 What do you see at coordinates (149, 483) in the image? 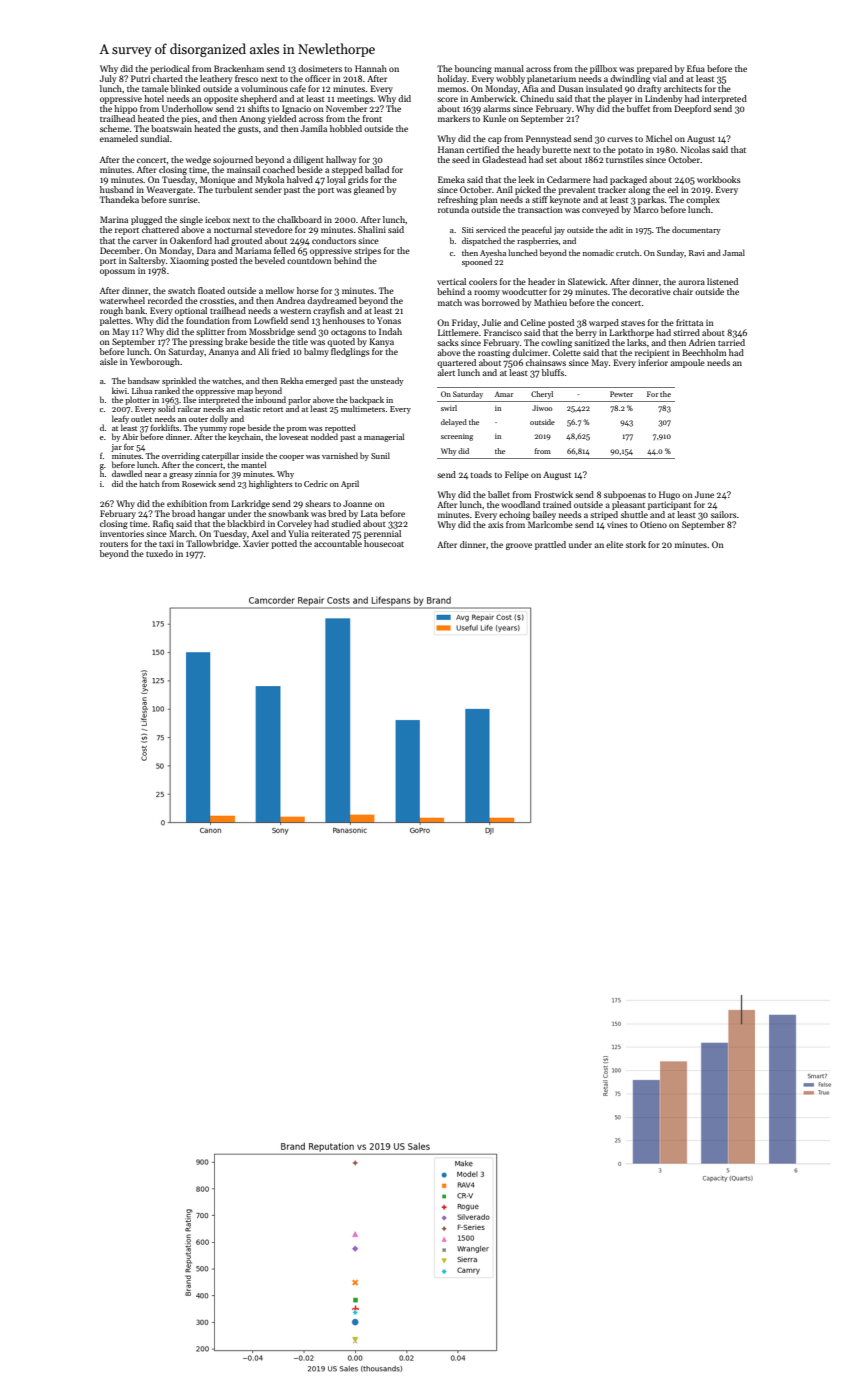
I see `hatch` at bounding box center [149, 483].
